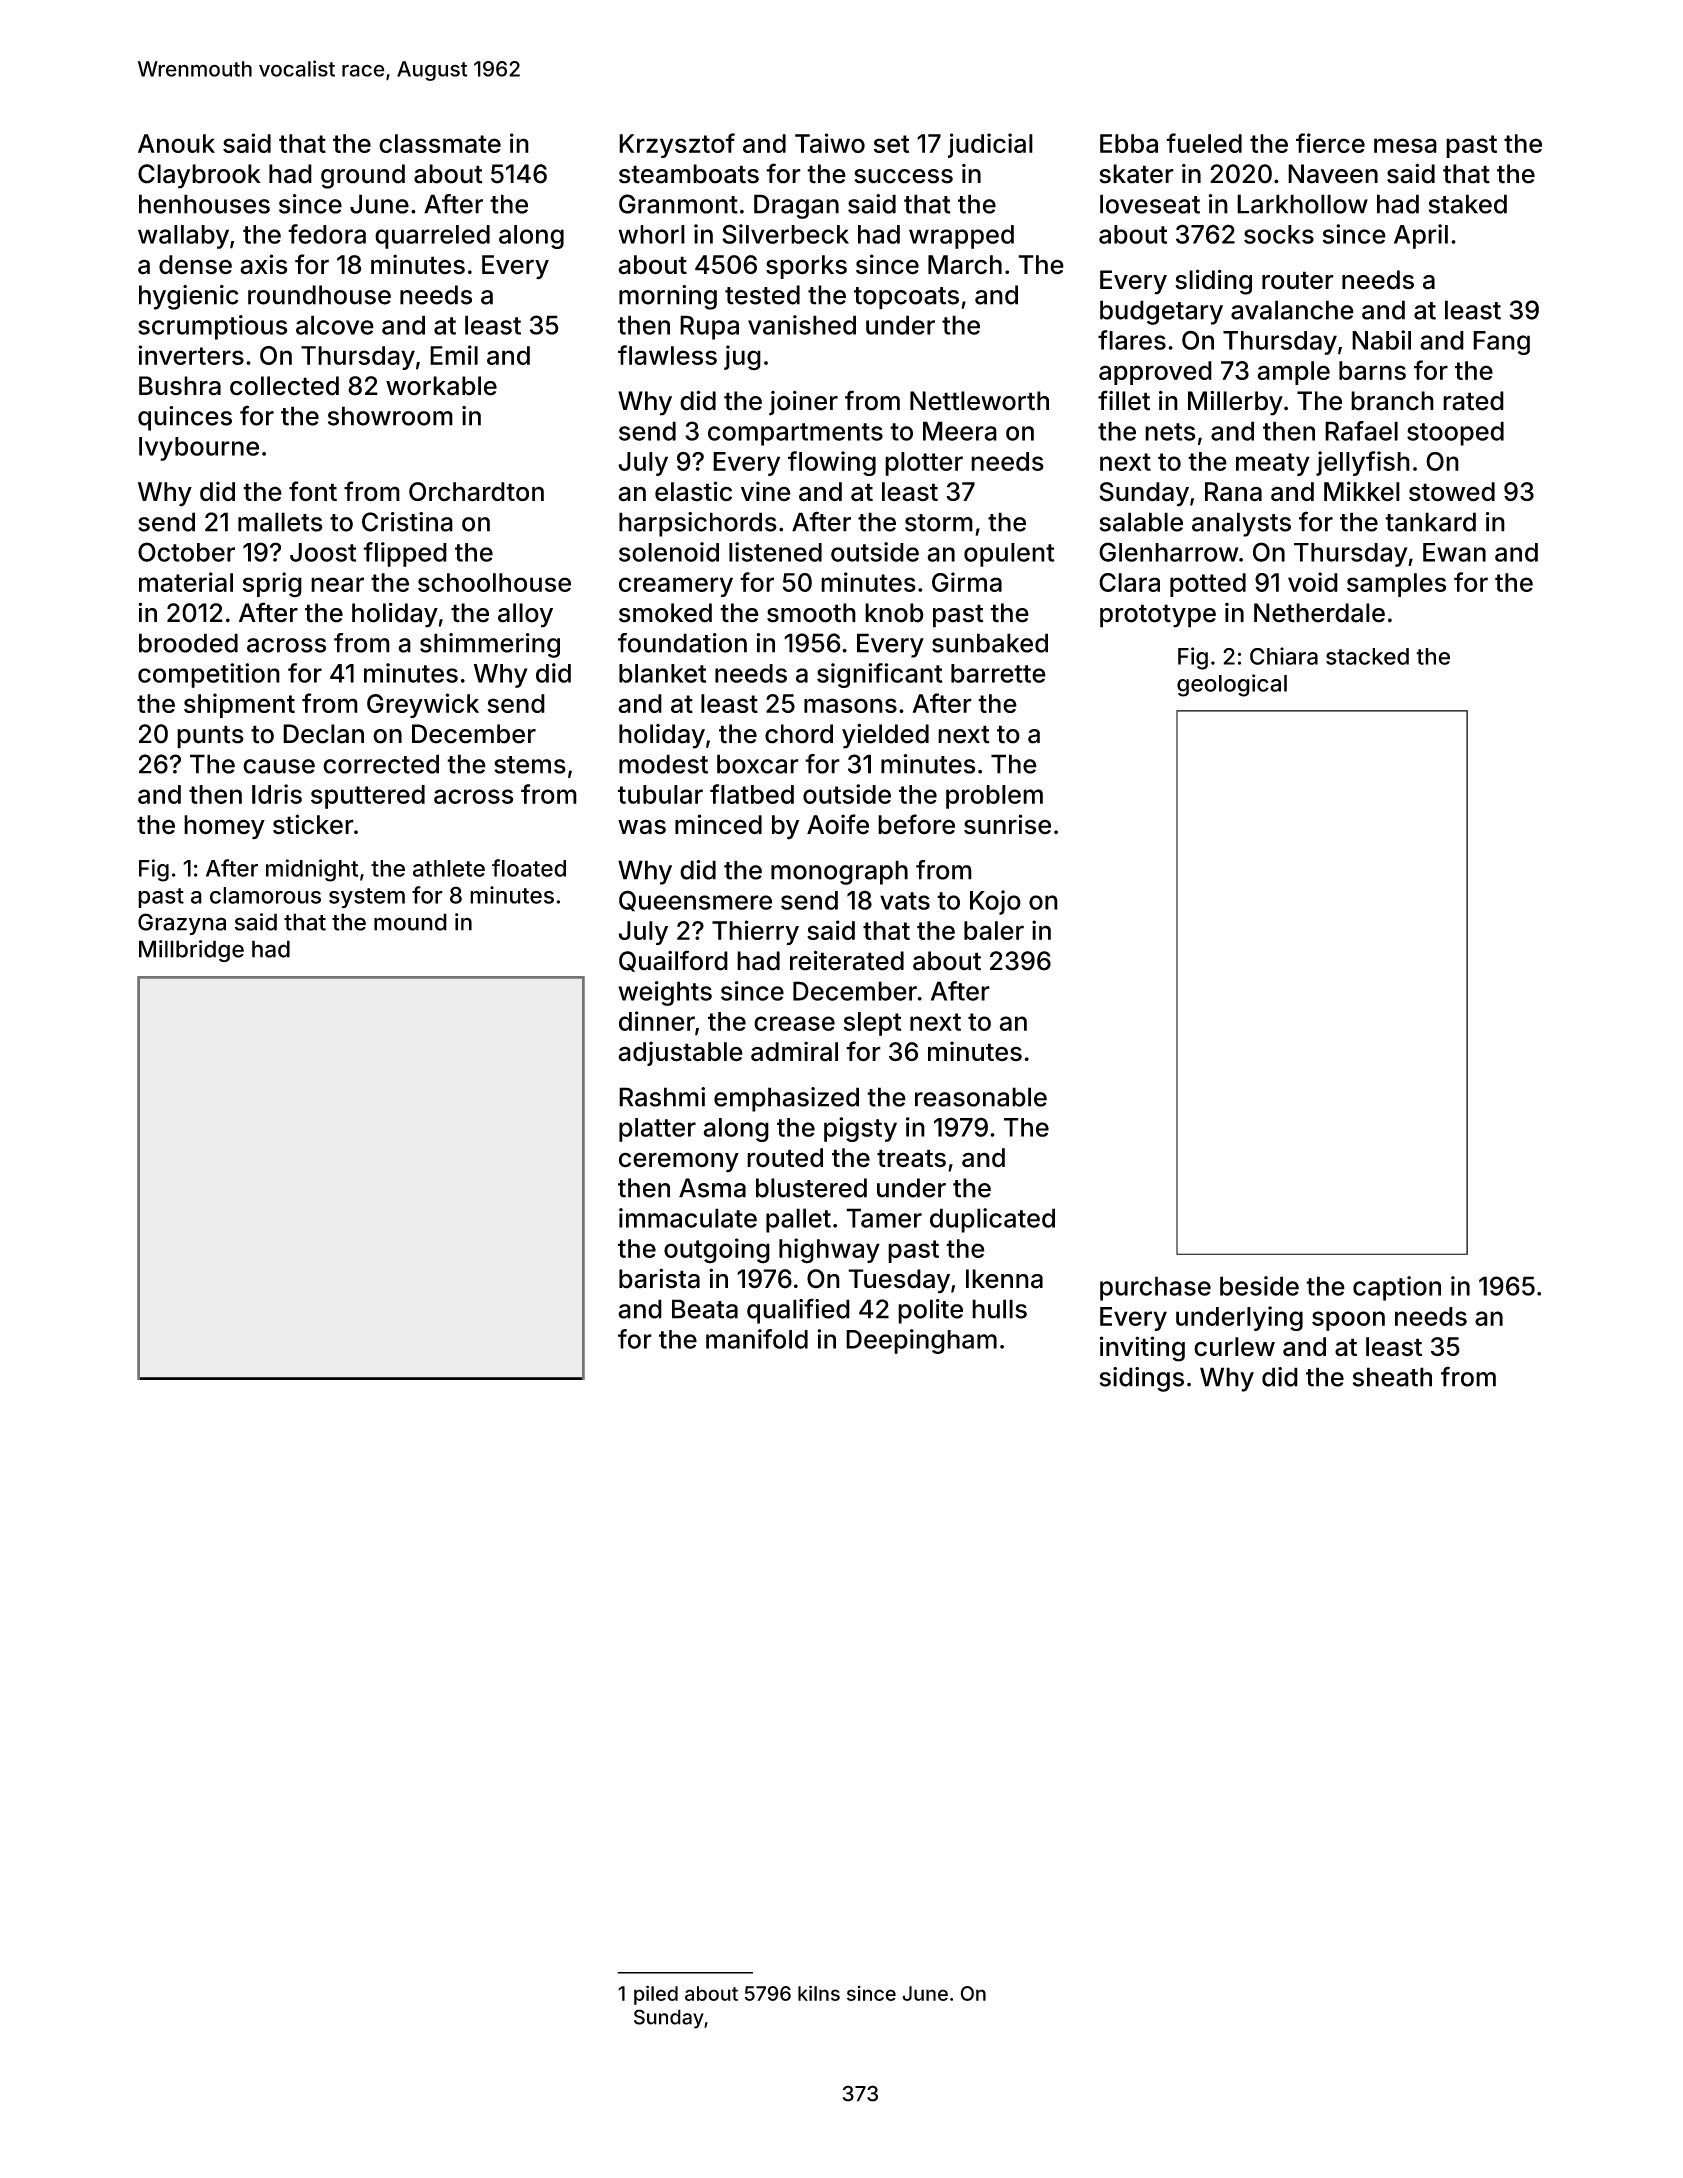 This page has height=2178, width=1683. What do you see at coordinates (663, 764) in the page?
I see `modest` at bounding box center [663, 764].
